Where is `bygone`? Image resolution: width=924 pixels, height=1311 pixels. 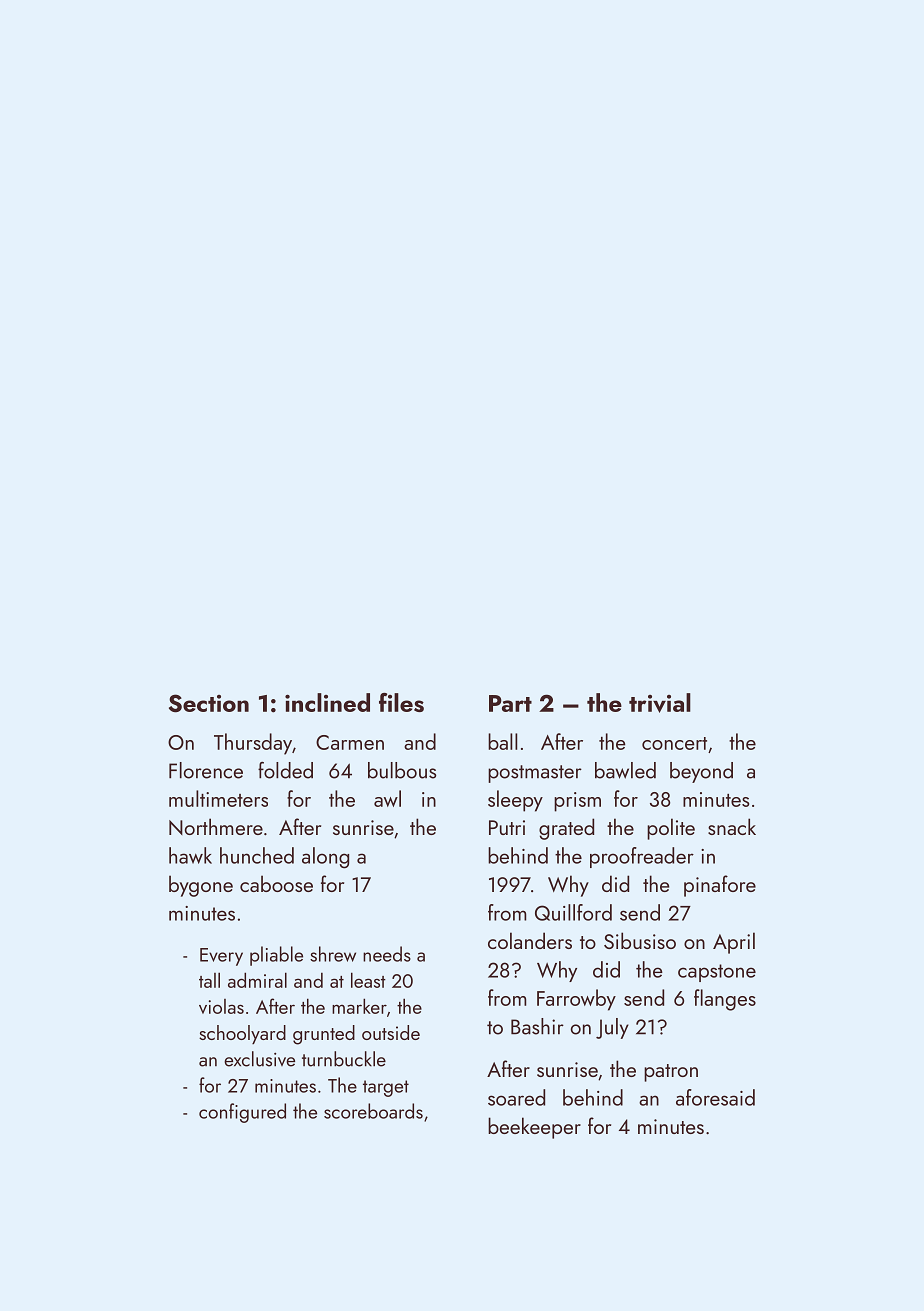
bygone is located at coordinates (201, 886).
